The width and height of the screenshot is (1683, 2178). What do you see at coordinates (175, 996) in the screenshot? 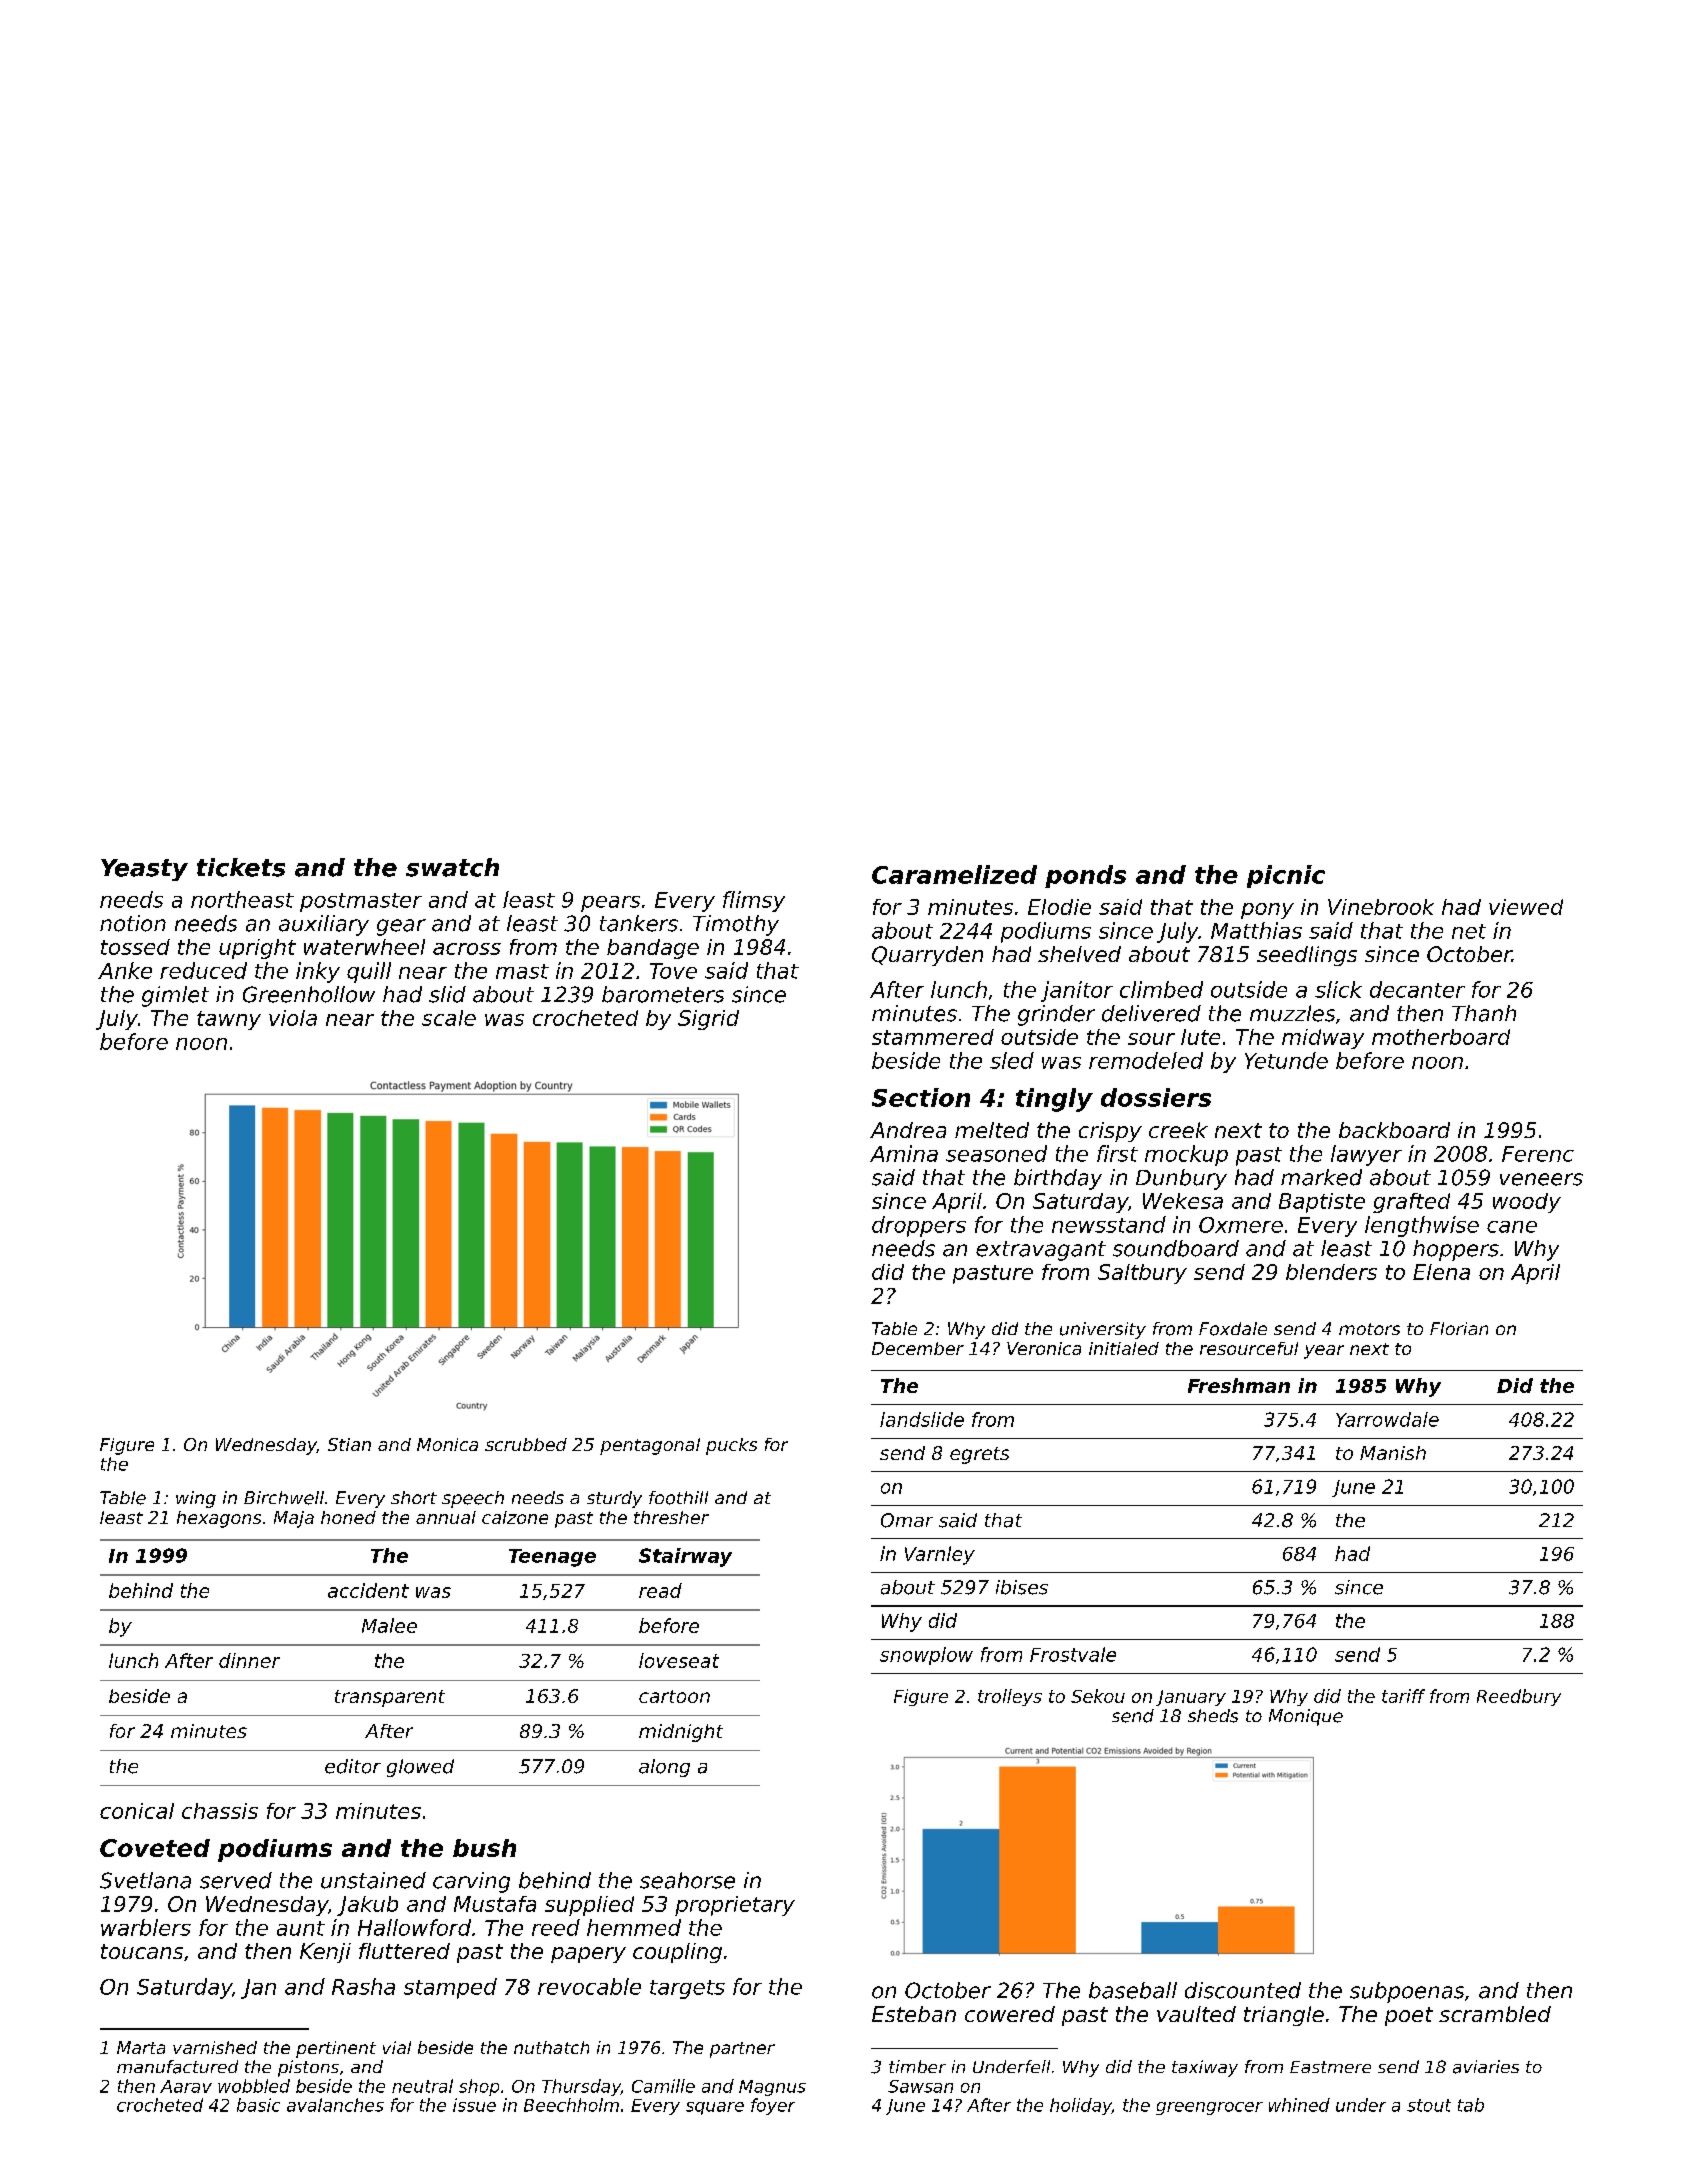
I see `gimlet` at bounding box center [175, 996].
